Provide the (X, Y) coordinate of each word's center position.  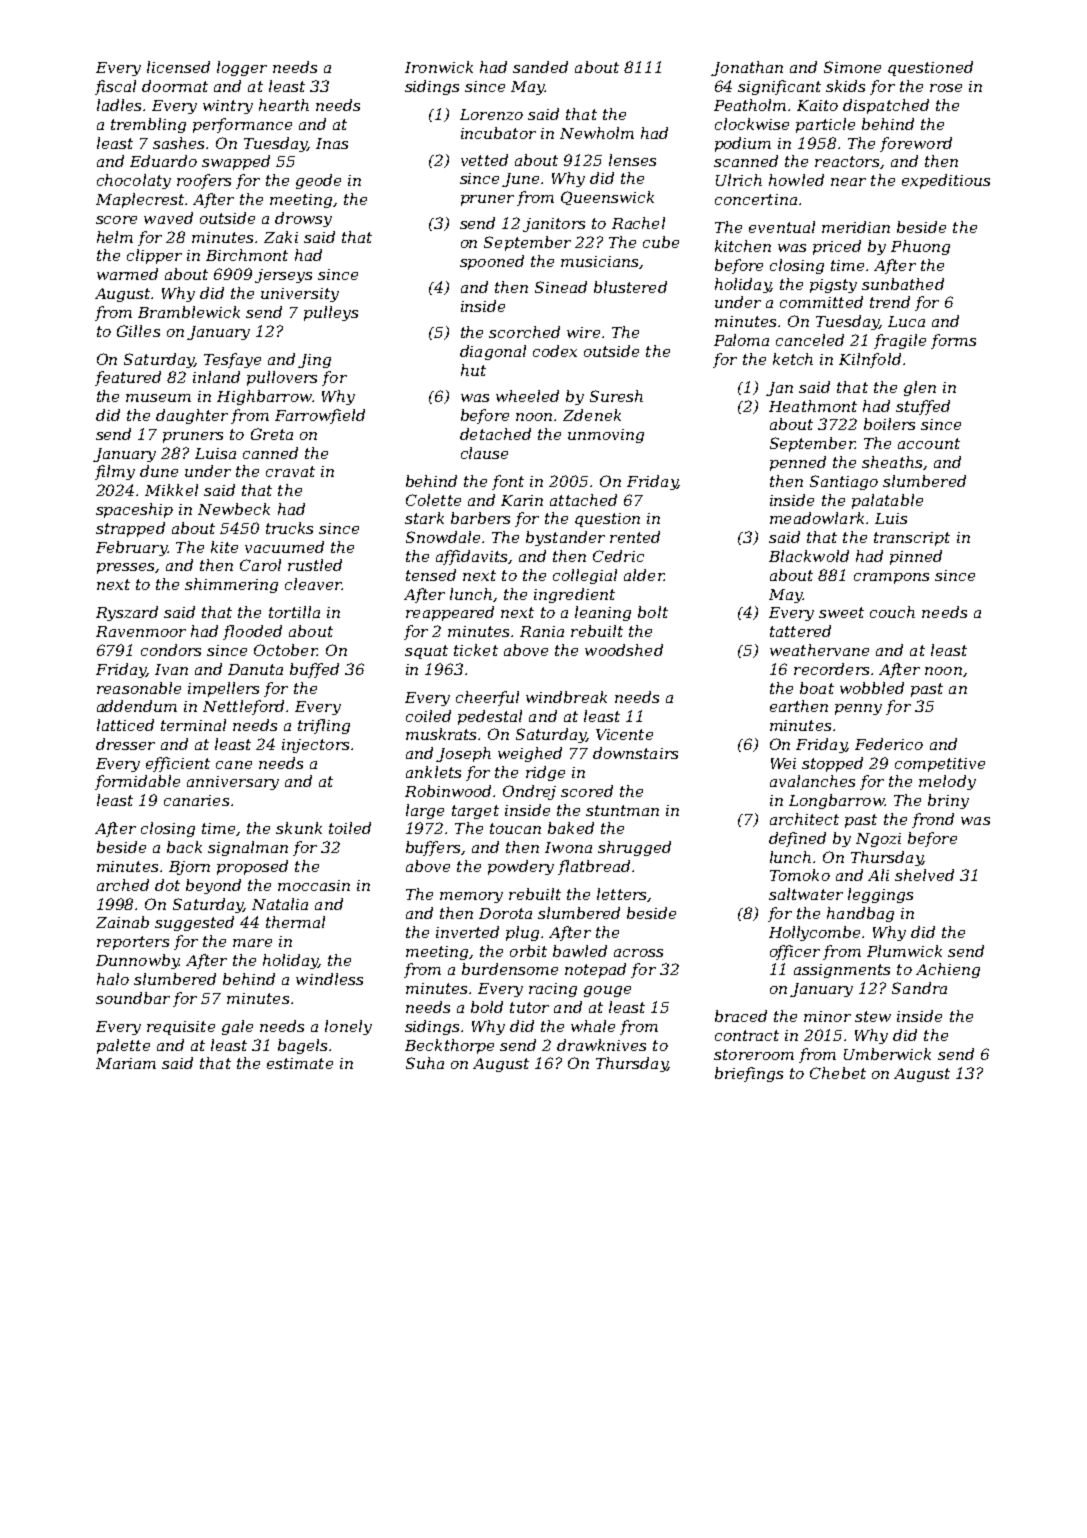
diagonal (493, 352)
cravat (290, 471)
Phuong (920, 247)
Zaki (281, 237)
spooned (492, 262)
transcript (912, 539)
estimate (300, 1063)
